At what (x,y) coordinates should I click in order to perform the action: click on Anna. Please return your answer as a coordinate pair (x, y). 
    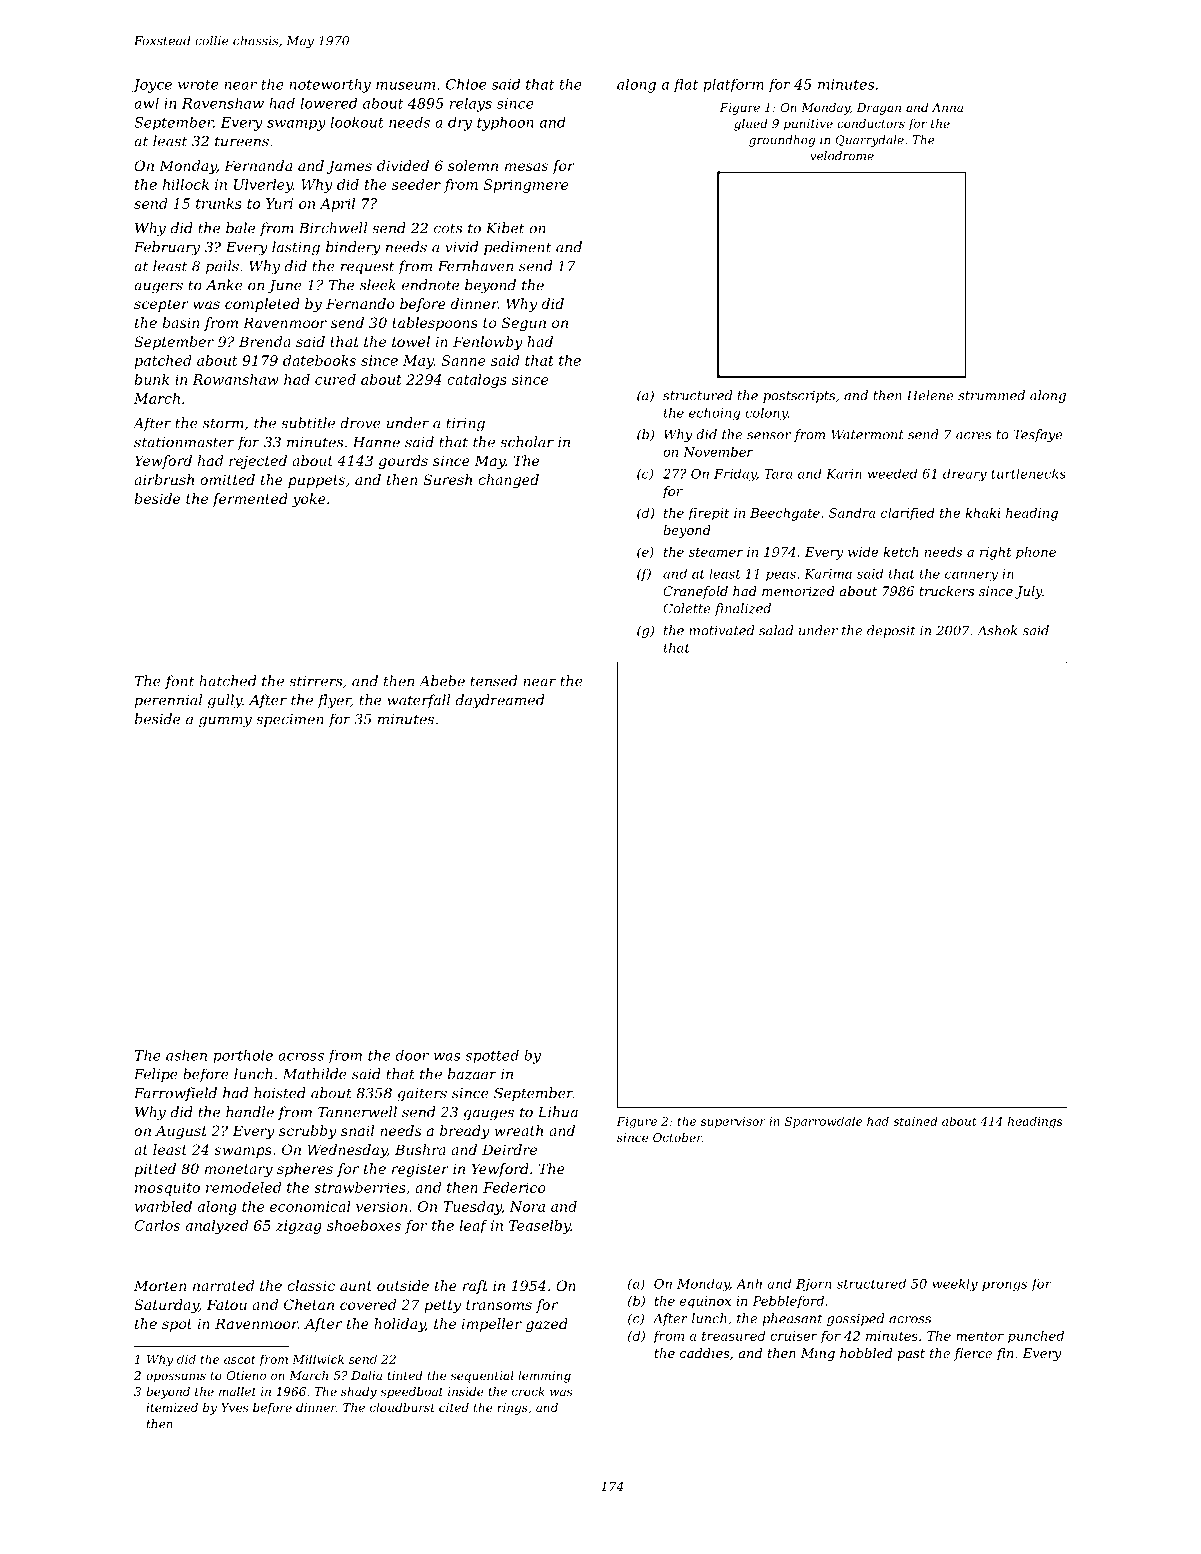
    Looking at the image, I should click on (947, 107).
